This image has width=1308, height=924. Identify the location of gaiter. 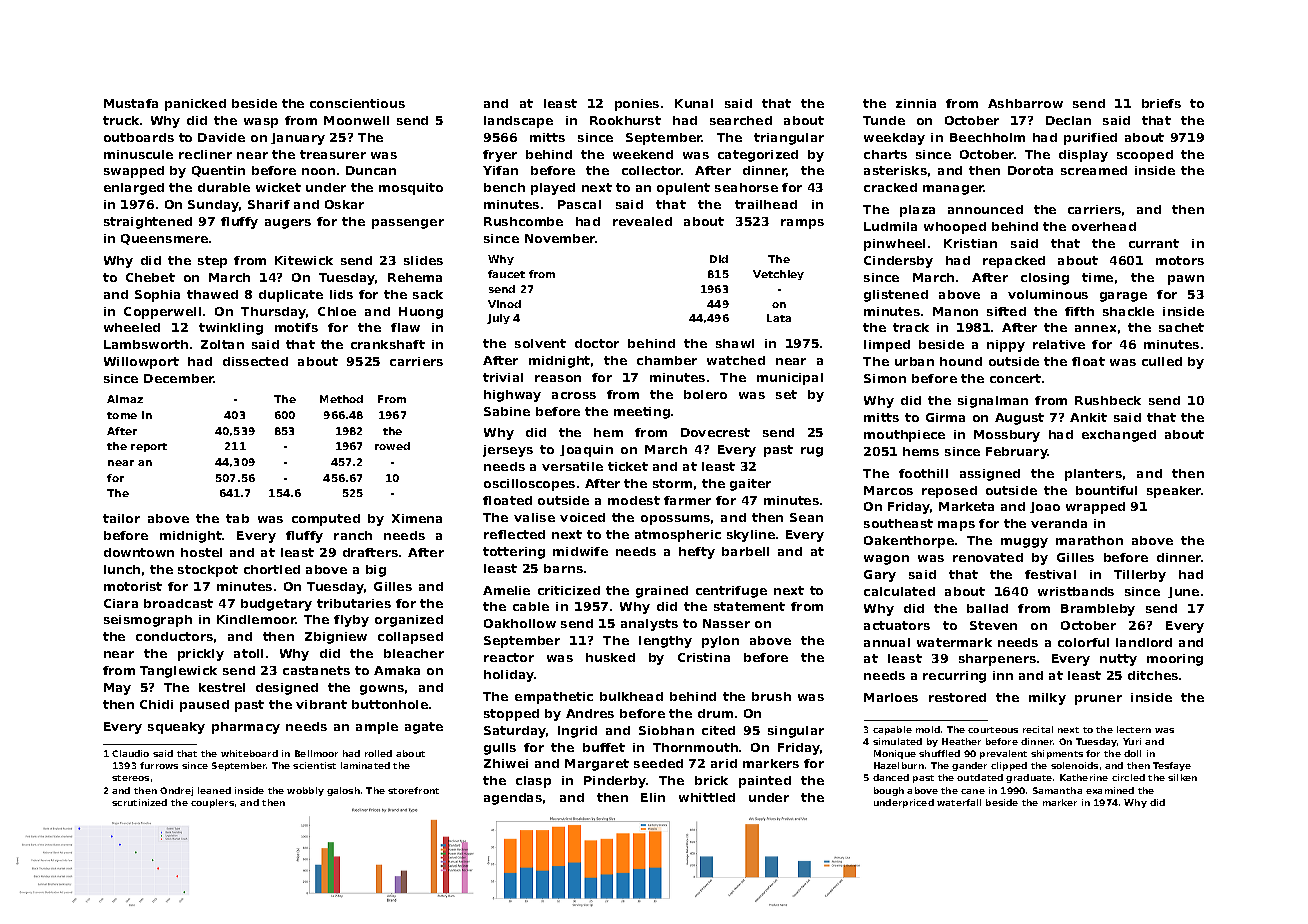
(750, 485).
